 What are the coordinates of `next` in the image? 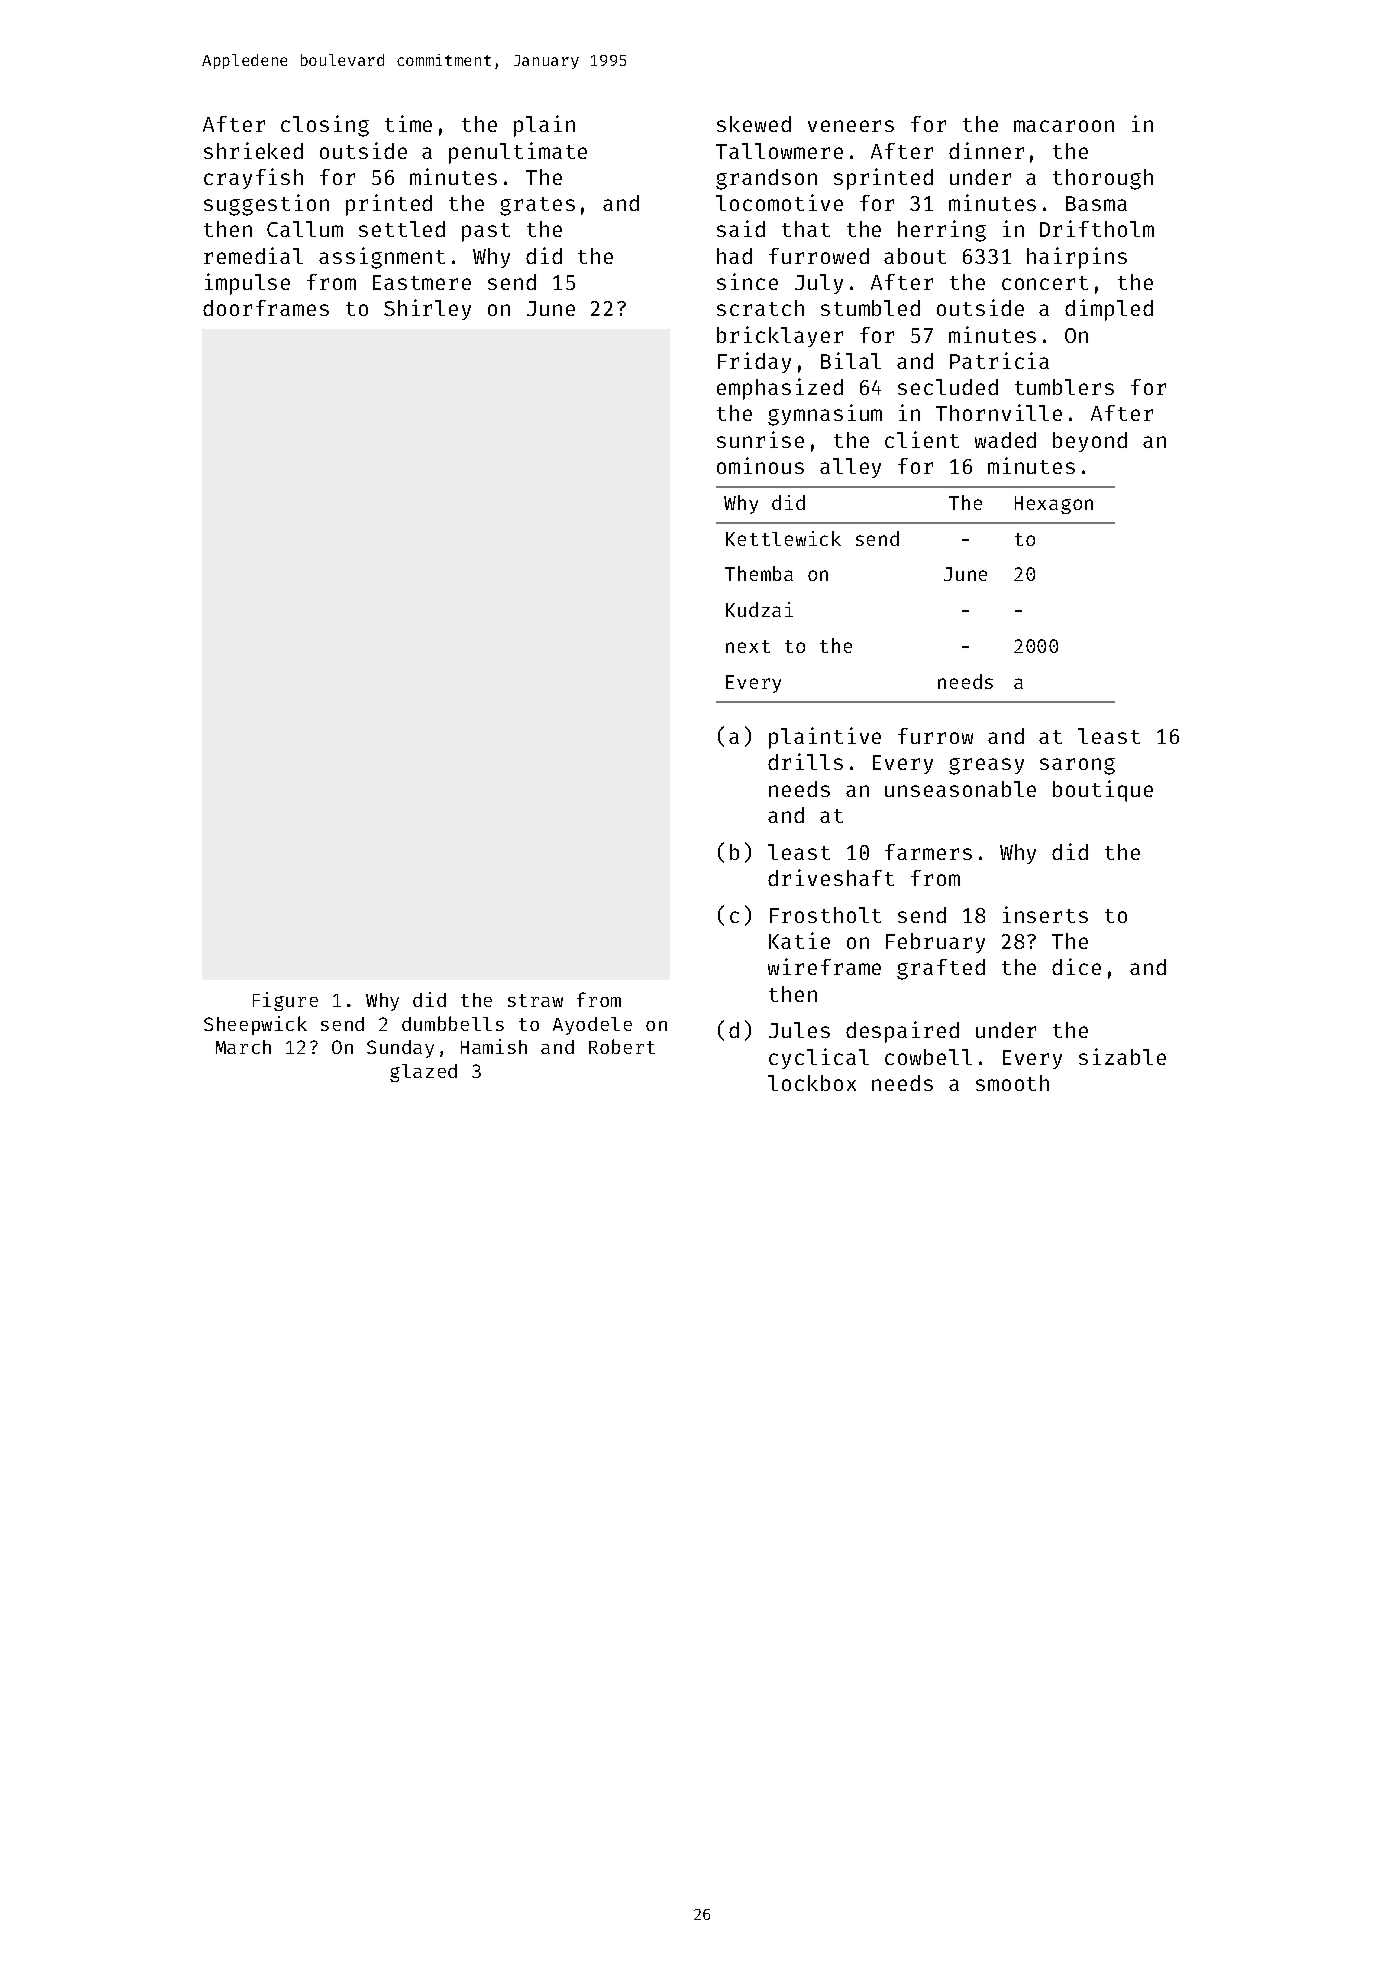 It's located at (748, 646).
